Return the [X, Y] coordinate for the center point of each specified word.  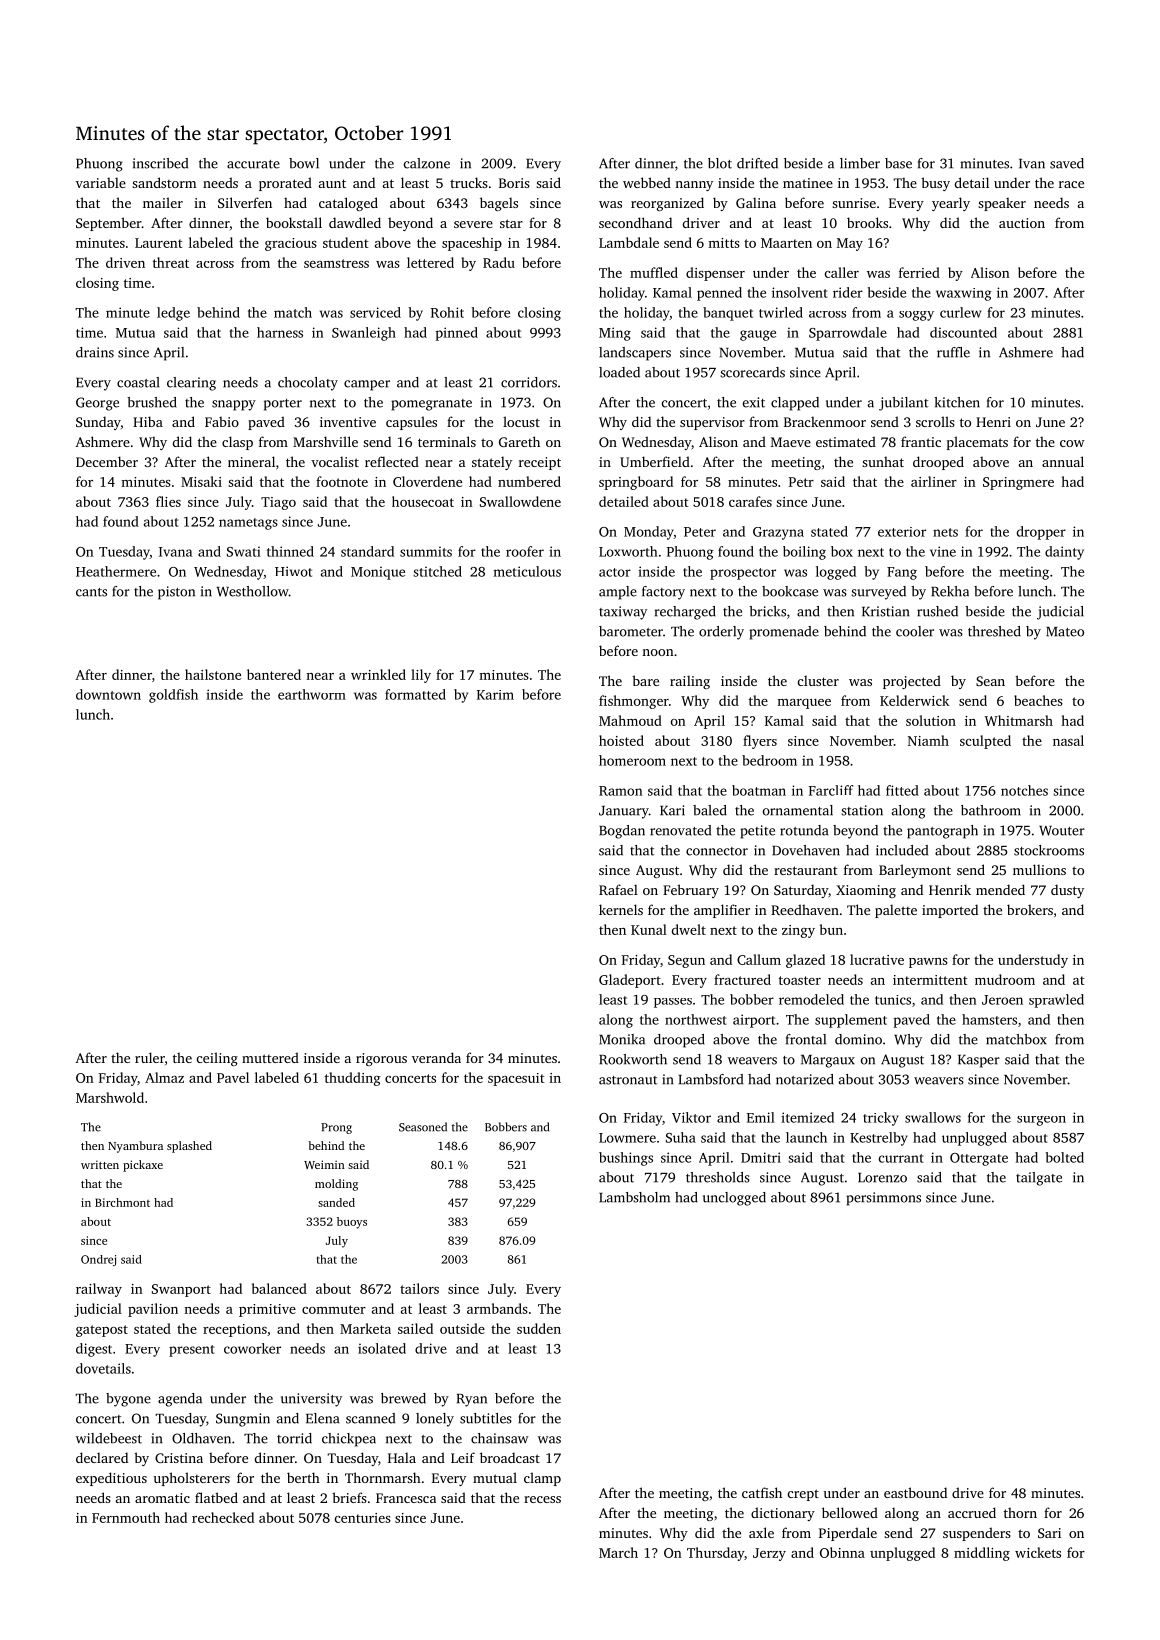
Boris [514, 183]
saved [1067, 163]
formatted [415, 694]
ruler [150, 1057]
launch [806, 1137]
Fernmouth [126, 1517]
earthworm [312, 694]
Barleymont [915, 871]
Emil [761, 1117]
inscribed [160, 163]
